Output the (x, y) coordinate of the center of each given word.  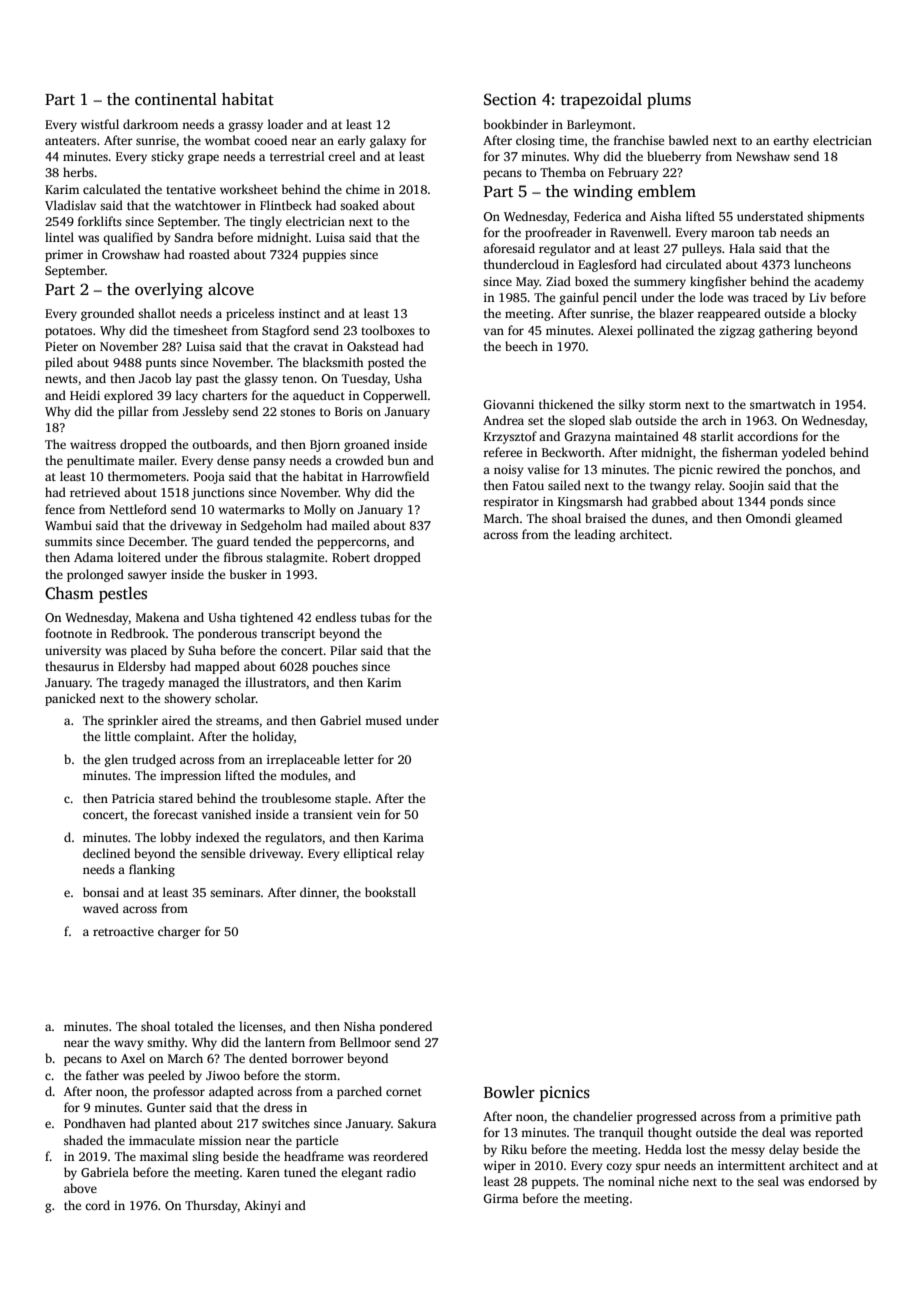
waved (101, 908)
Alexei (615, 330)
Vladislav (70, 205)
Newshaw (763, 156)
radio (401, 1172)
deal (774, 1132)
